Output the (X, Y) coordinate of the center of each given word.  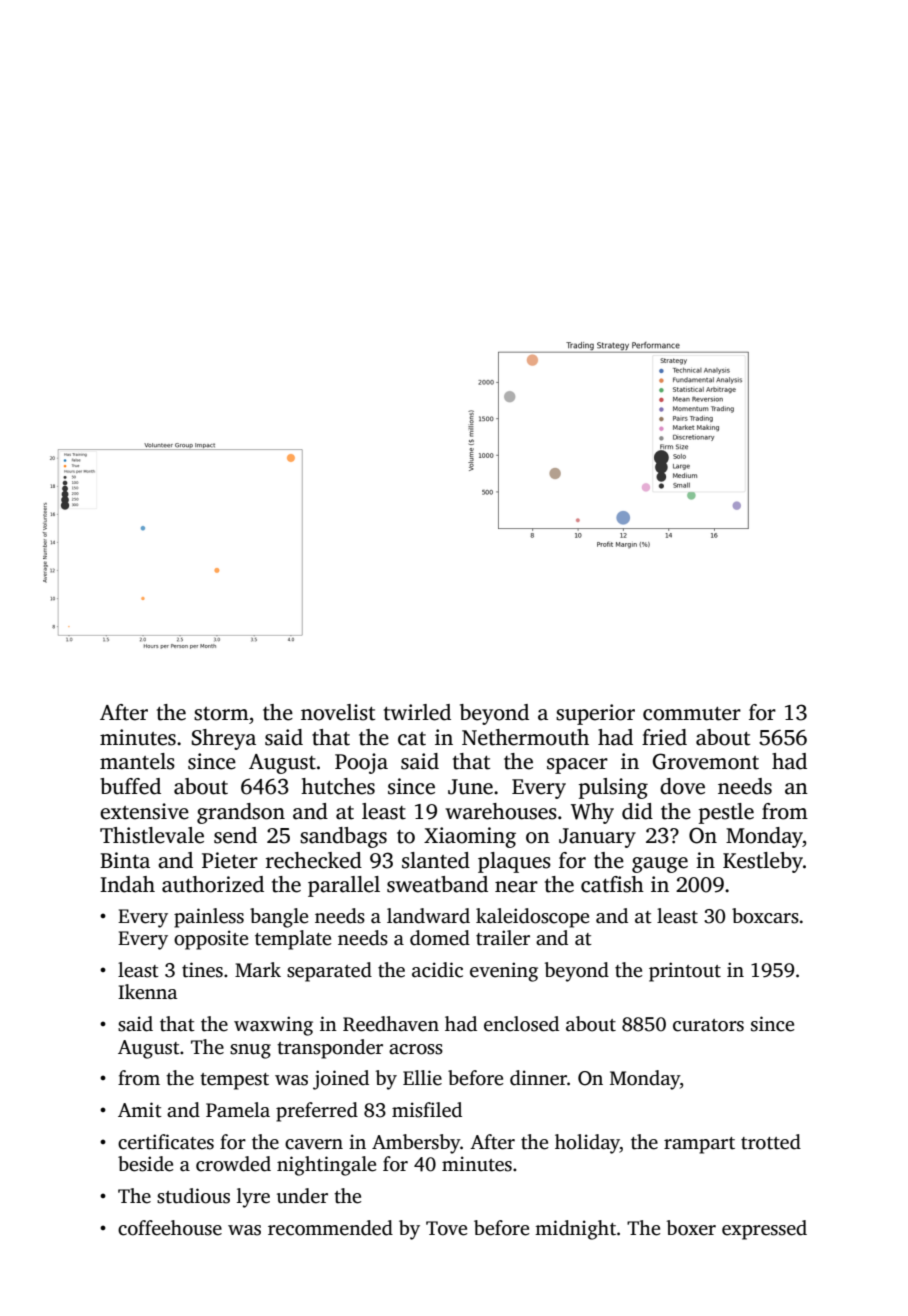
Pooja (361, 763)
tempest (234, 1081)
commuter (692, 714)
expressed (764, 1230)
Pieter (230, 860)
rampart (699, 1145)
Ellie (422, 1078)
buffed (130, 786)
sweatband (437, 884)
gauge (660, 865)
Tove (446, 1228)
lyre (253, 1198)
